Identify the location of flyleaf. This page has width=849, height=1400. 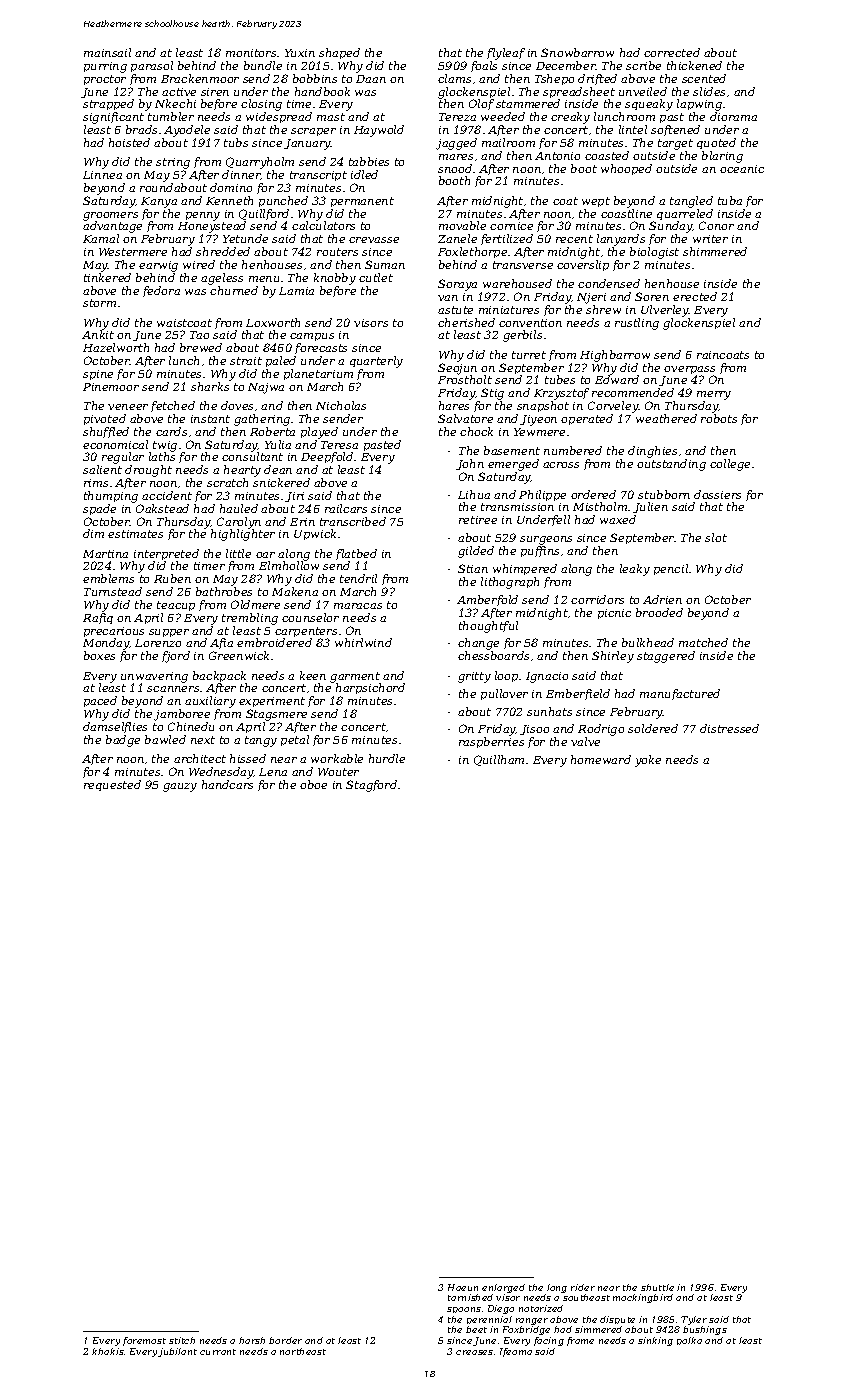
(506, 54).
